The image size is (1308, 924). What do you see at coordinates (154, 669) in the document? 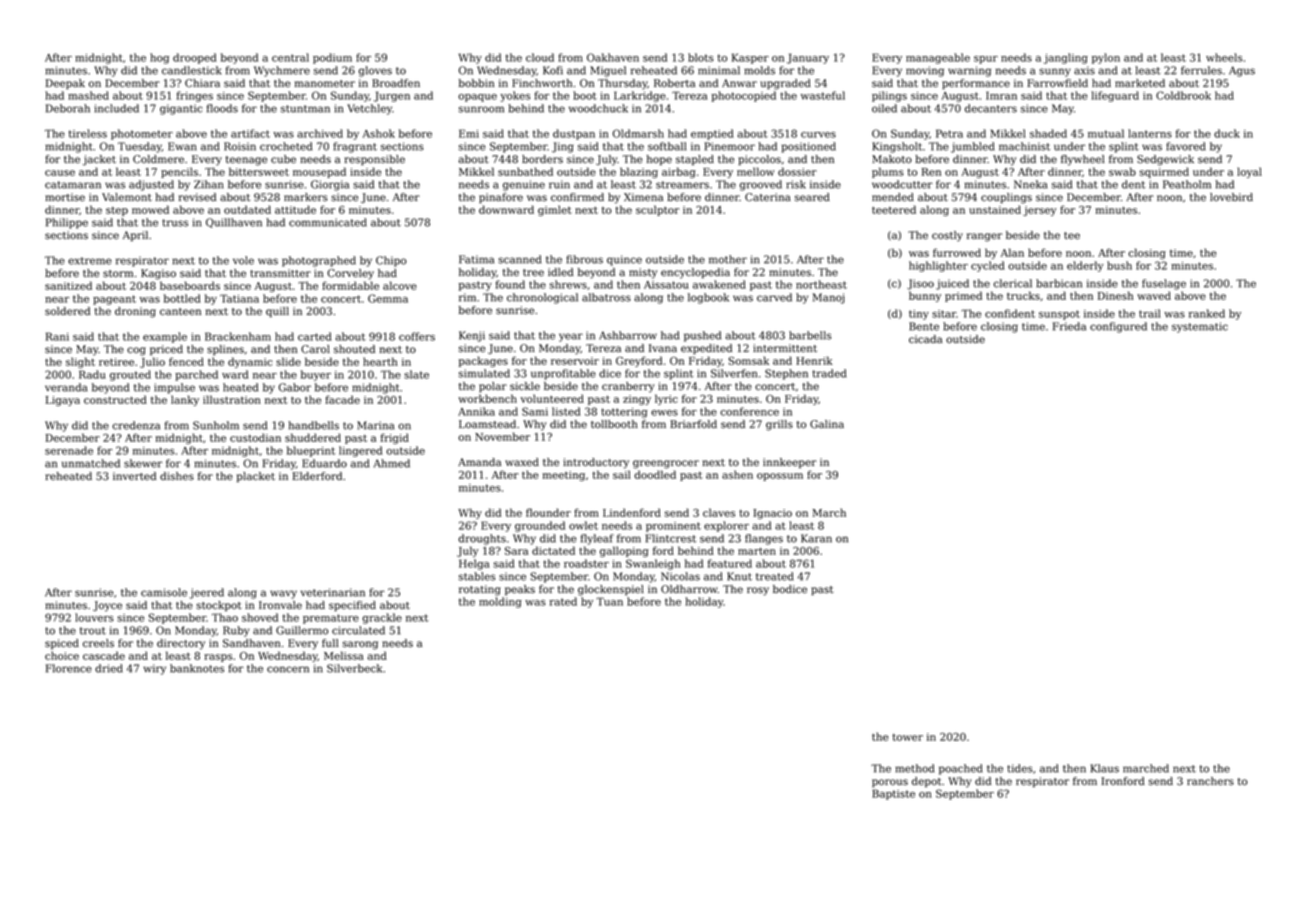
I see `wiry` at bounding box center [154, 669].
